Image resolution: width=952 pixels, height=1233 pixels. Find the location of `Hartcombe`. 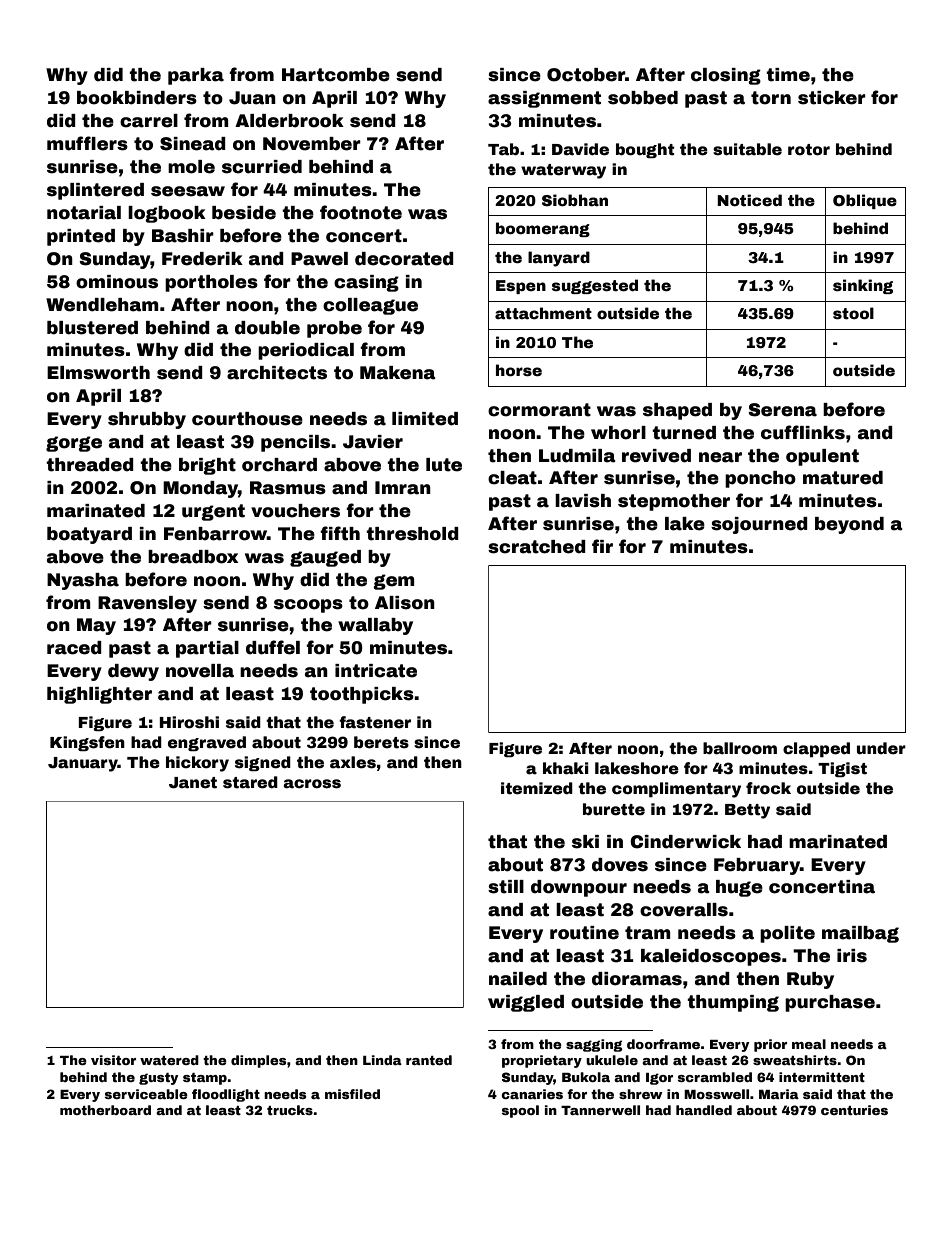

Hartcombe is located at coordinates (336, 75).
